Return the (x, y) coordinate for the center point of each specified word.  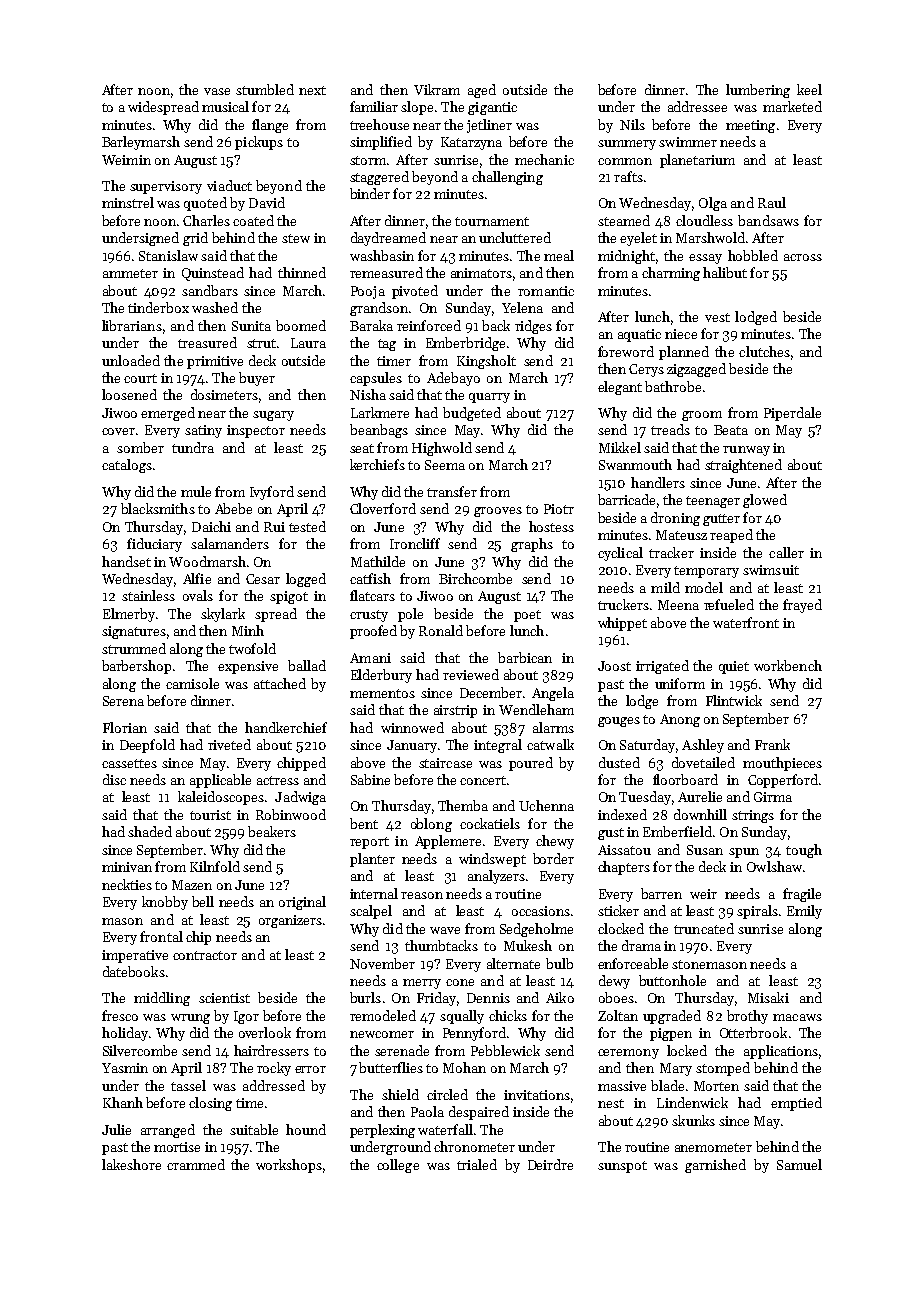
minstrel (128, 202)
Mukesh (528, 945)
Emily (804, 912)
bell (203, 901)
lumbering (758, 91)
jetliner (489, 126)
